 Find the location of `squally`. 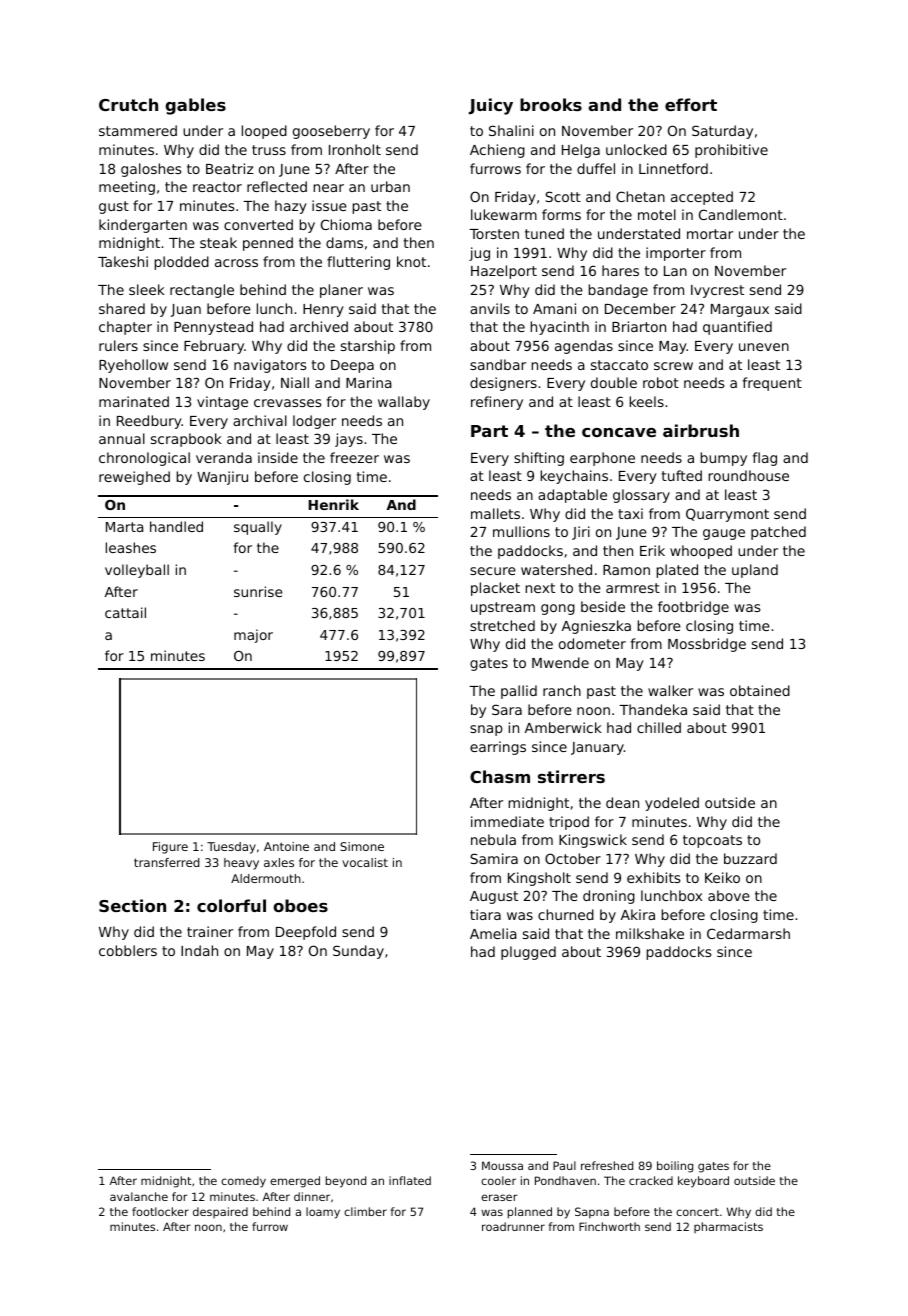

squally is located at coordinates (258, 528).
